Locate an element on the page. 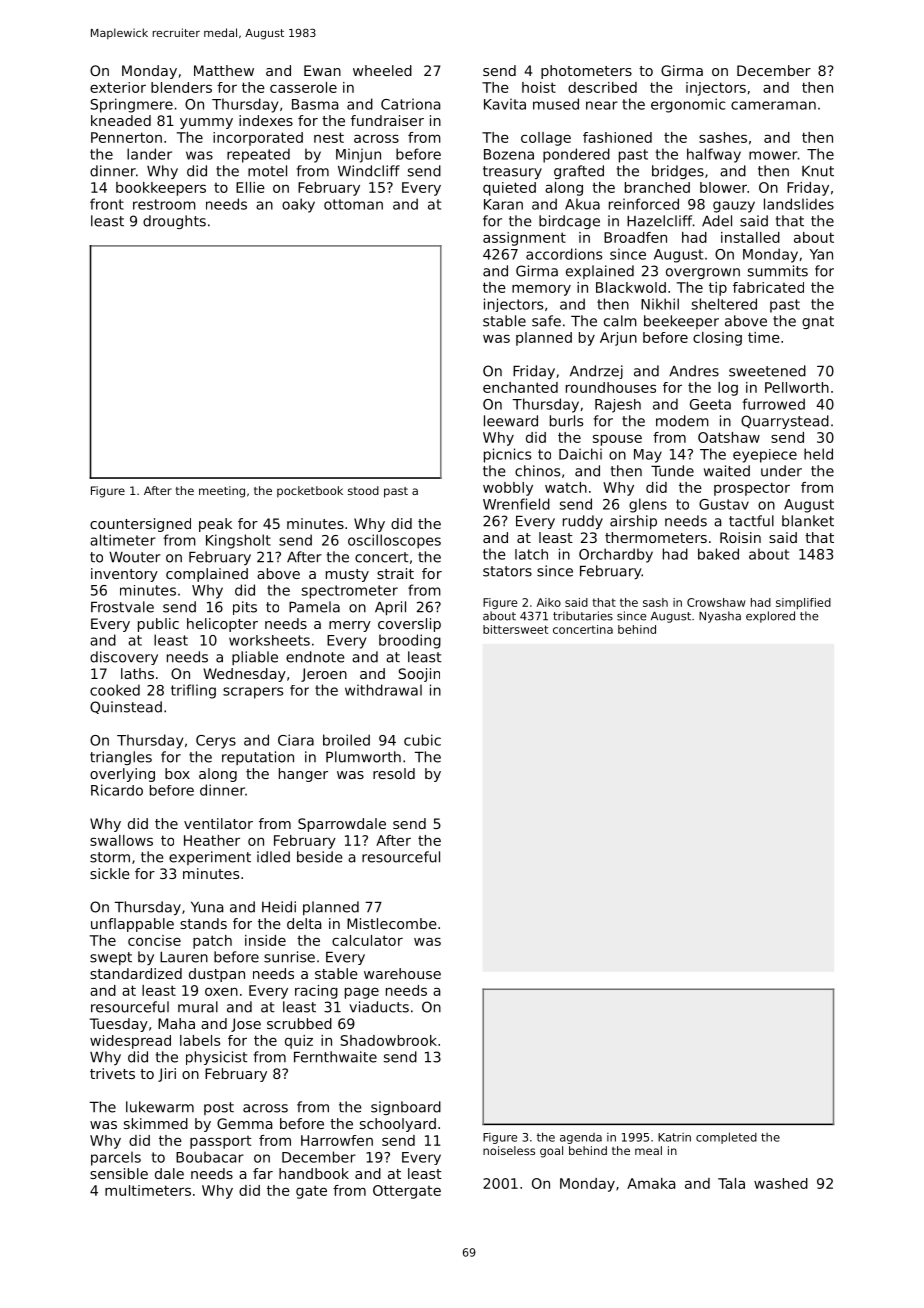 The width and height of the page is (924, 1308). noiseless is located at coordinates (509, 1150).
